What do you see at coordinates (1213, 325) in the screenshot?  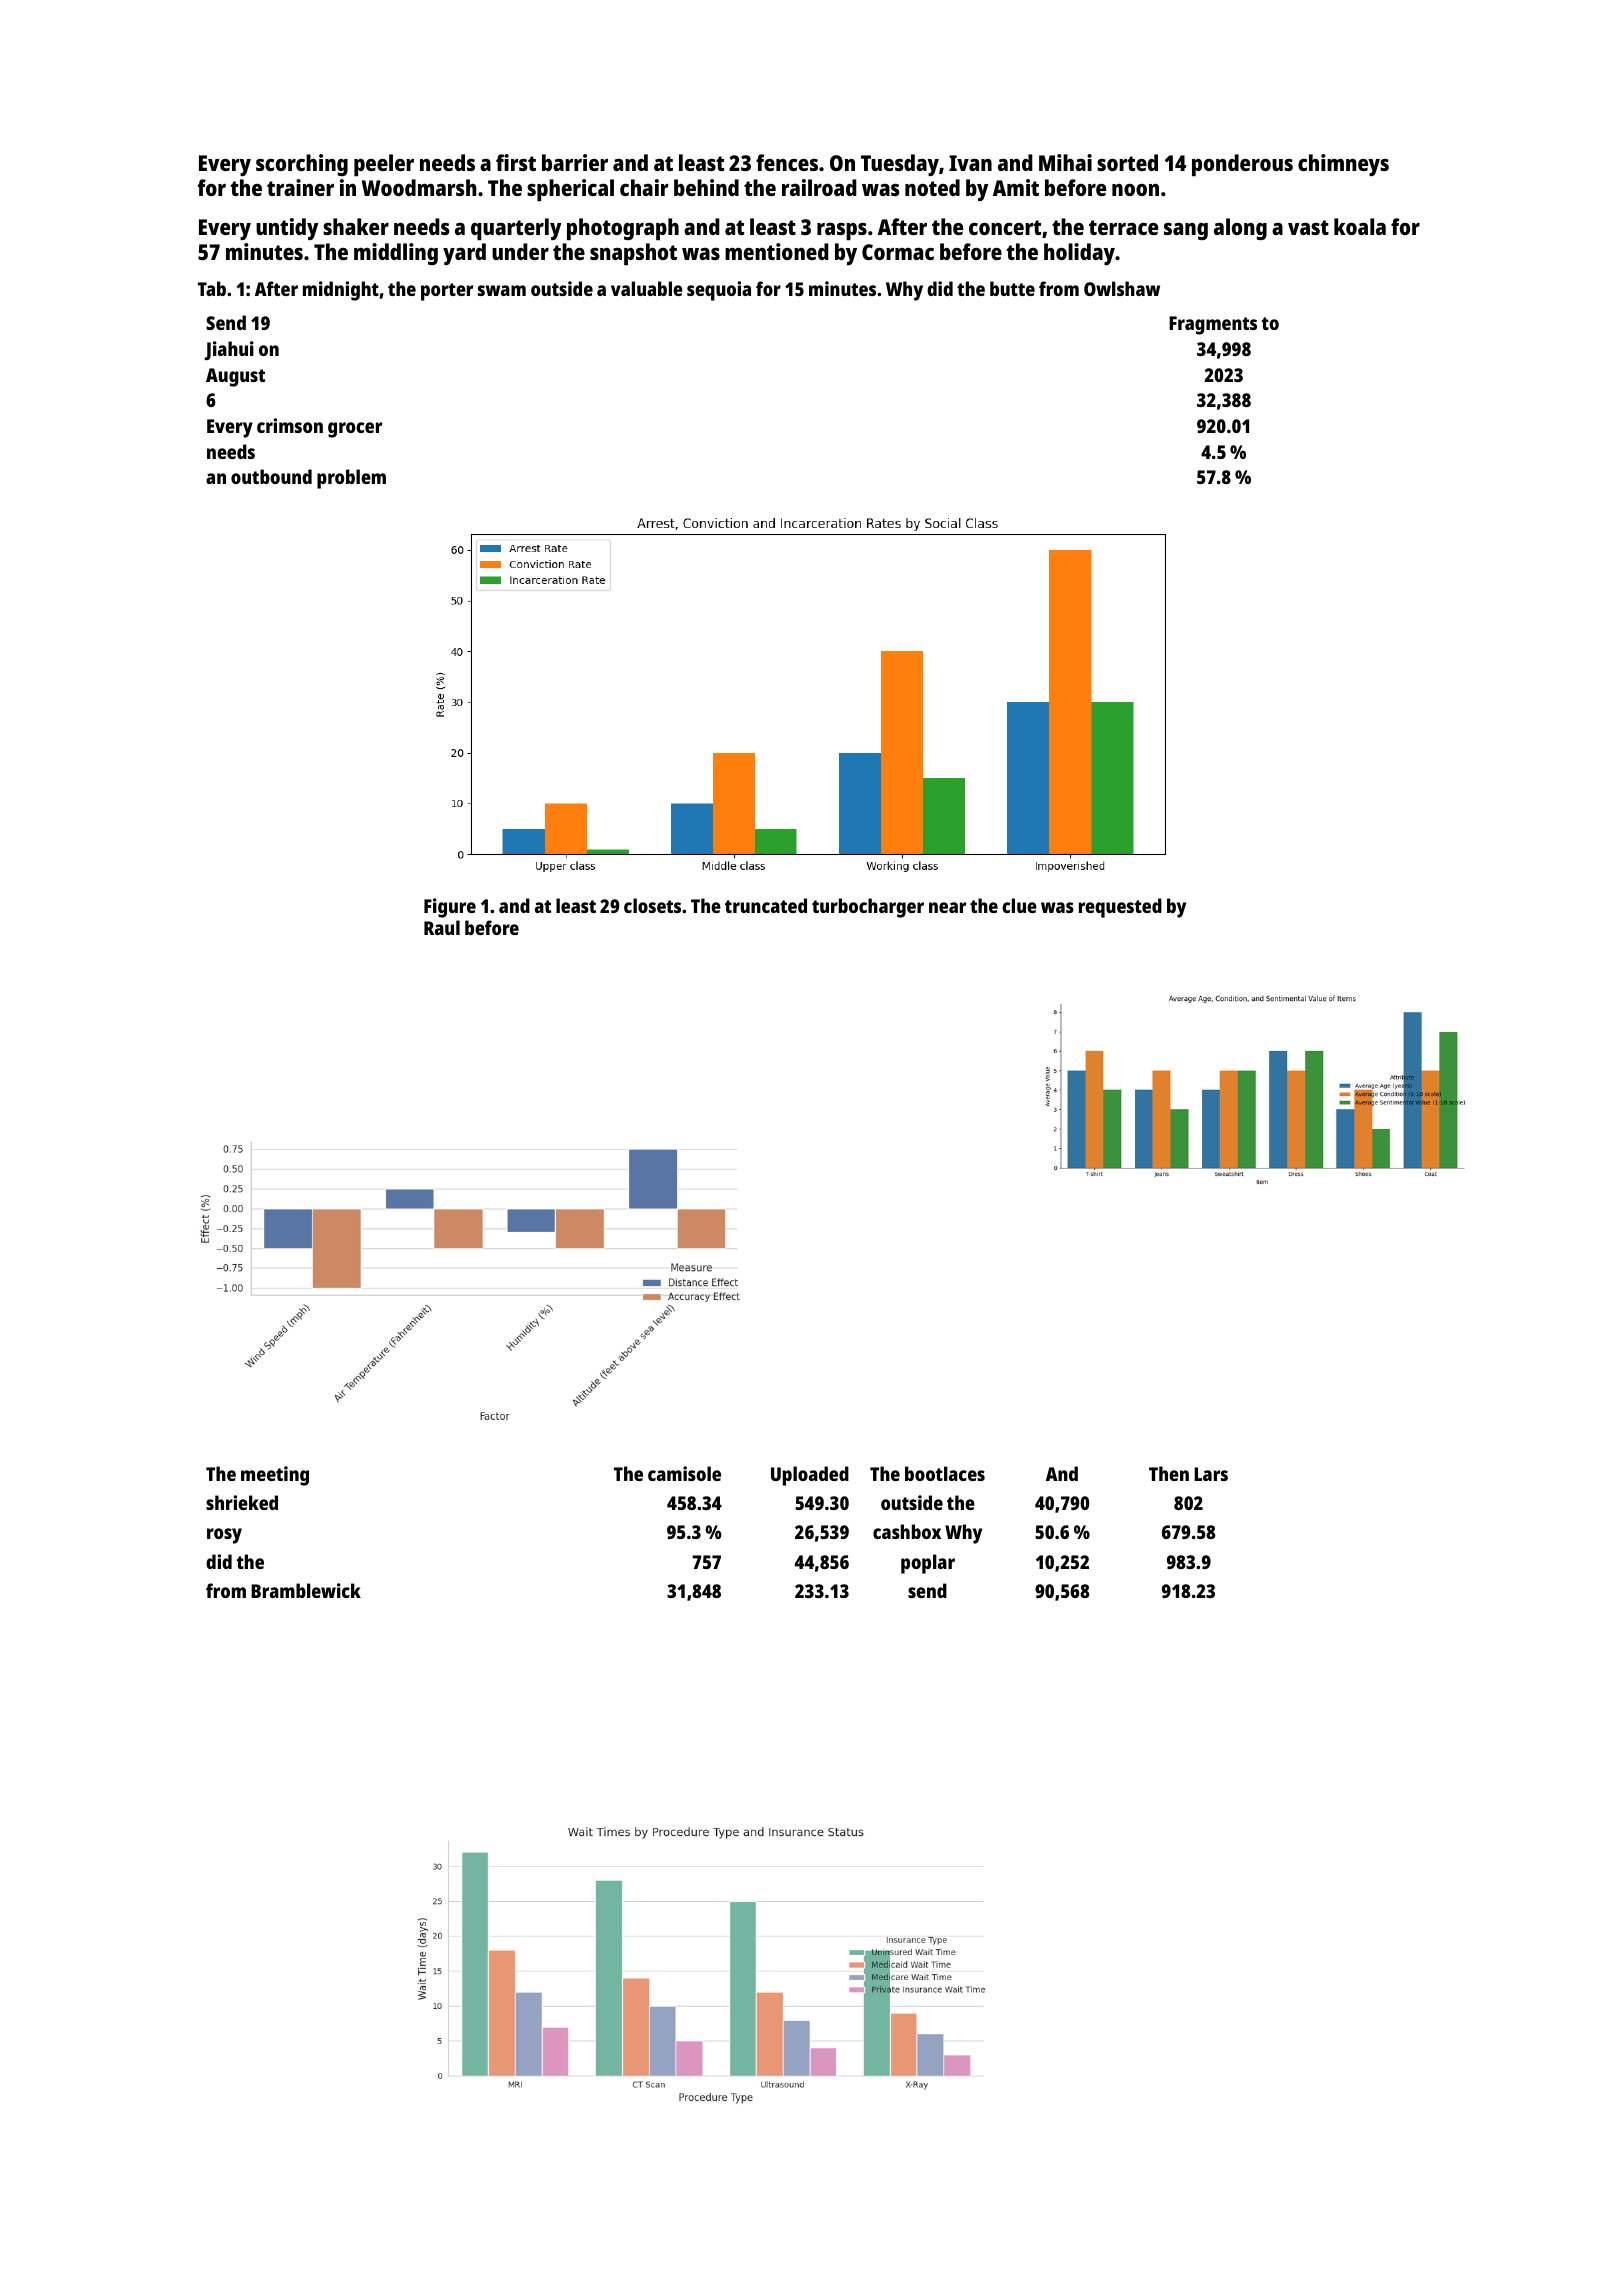 I see `Fragments` at bounding box center [1213, 325].
